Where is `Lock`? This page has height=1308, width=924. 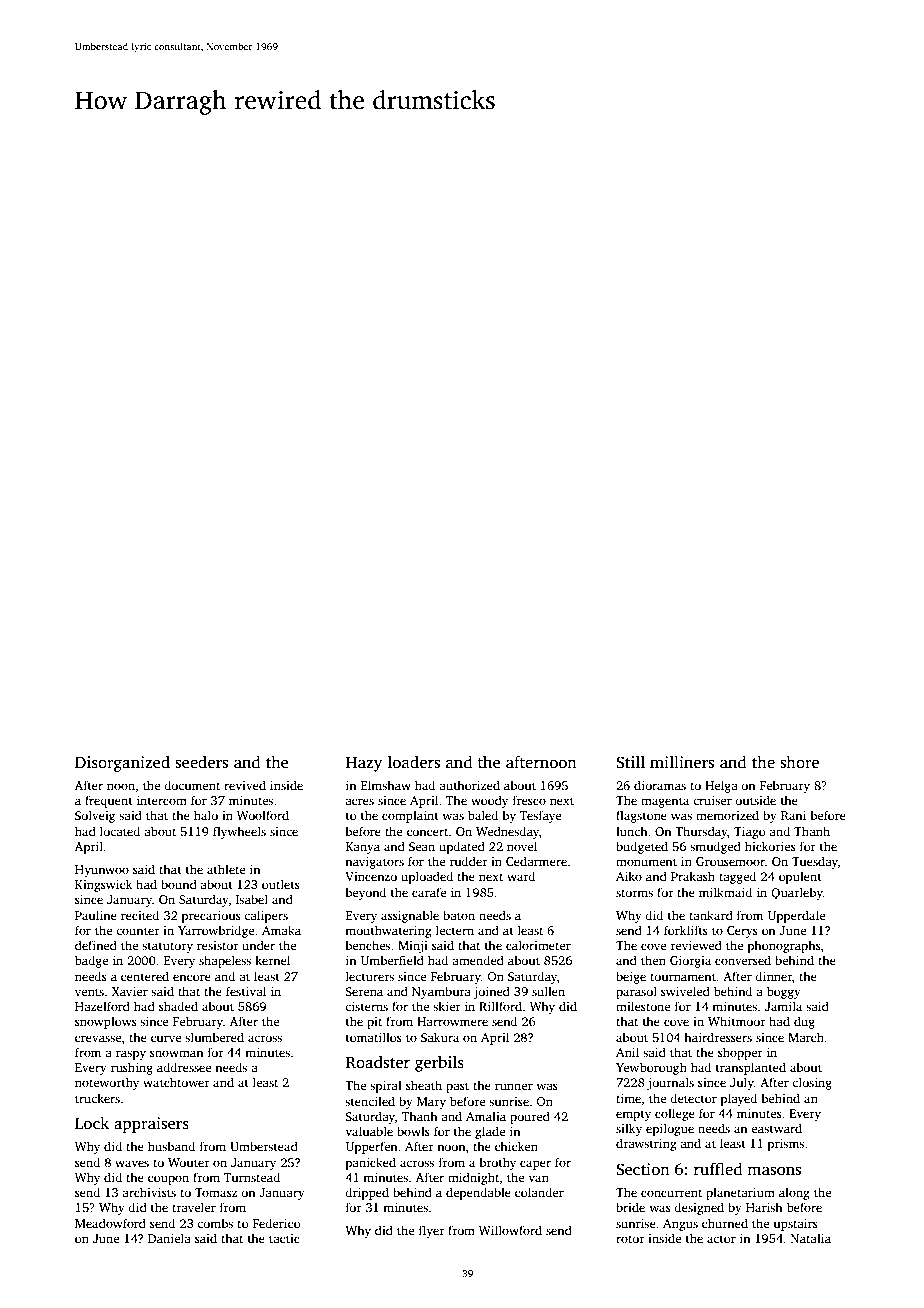
Lock is located at coordinates (92, 1122).
